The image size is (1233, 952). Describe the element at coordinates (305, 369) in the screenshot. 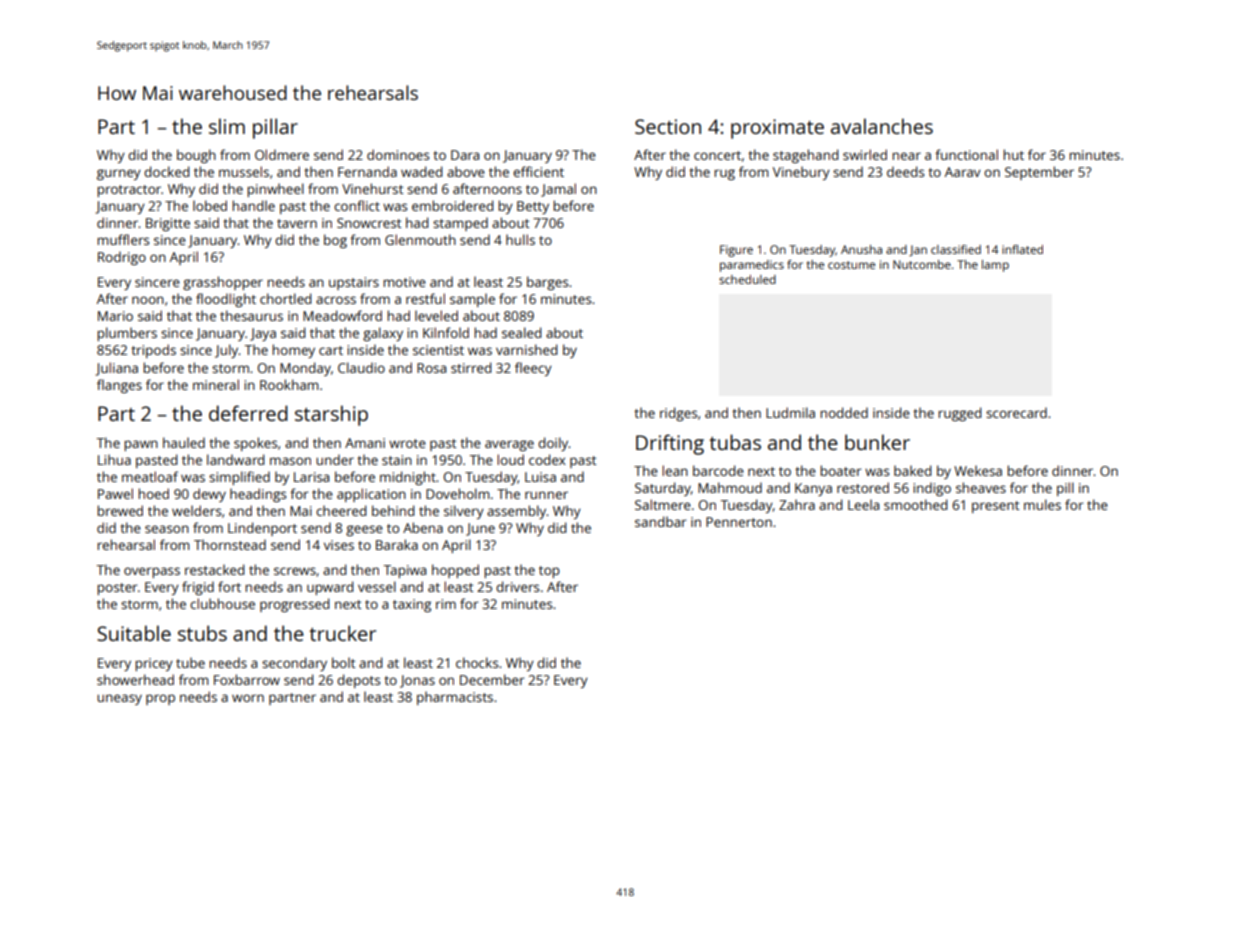

I see `Monday` at that location.
